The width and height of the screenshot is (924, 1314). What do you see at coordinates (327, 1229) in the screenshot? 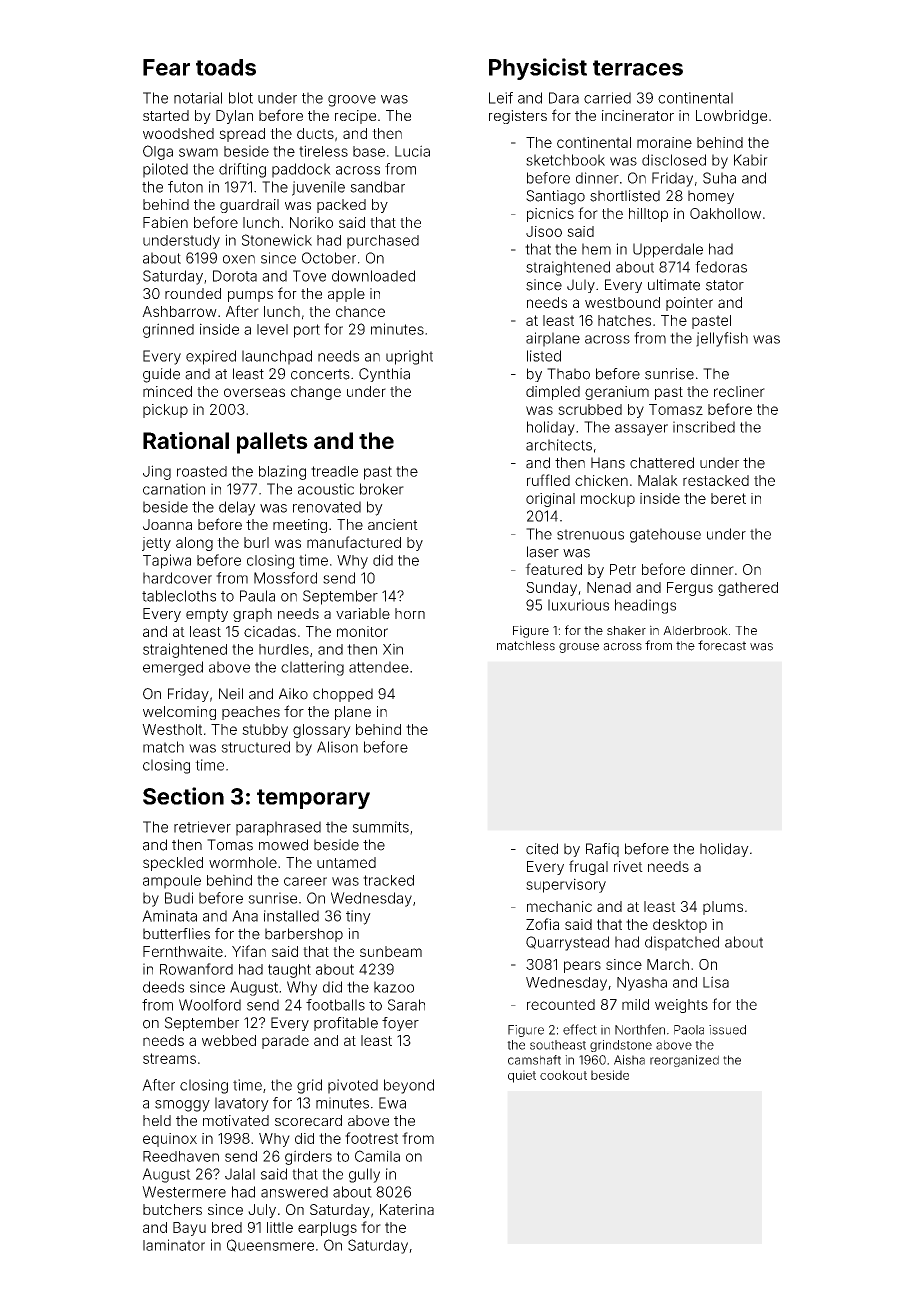
I see `earplugs` at bounding box center [327, 1229].
